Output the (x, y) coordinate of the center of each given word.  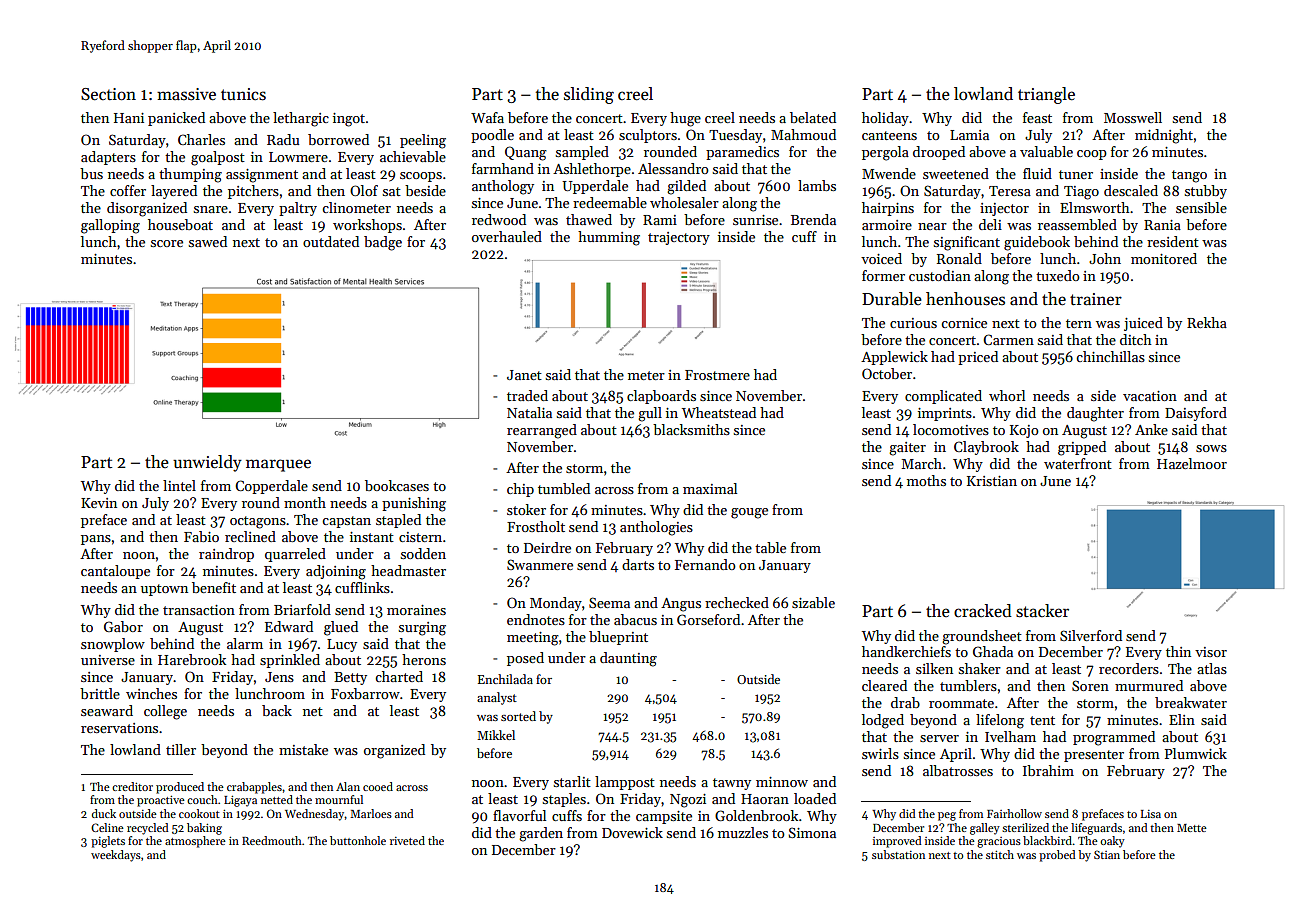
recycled (148, 829)
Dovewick (632, 832)
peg (947, 816)
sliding (589, 95)
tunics (243, 94)
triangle (1046, 95)
